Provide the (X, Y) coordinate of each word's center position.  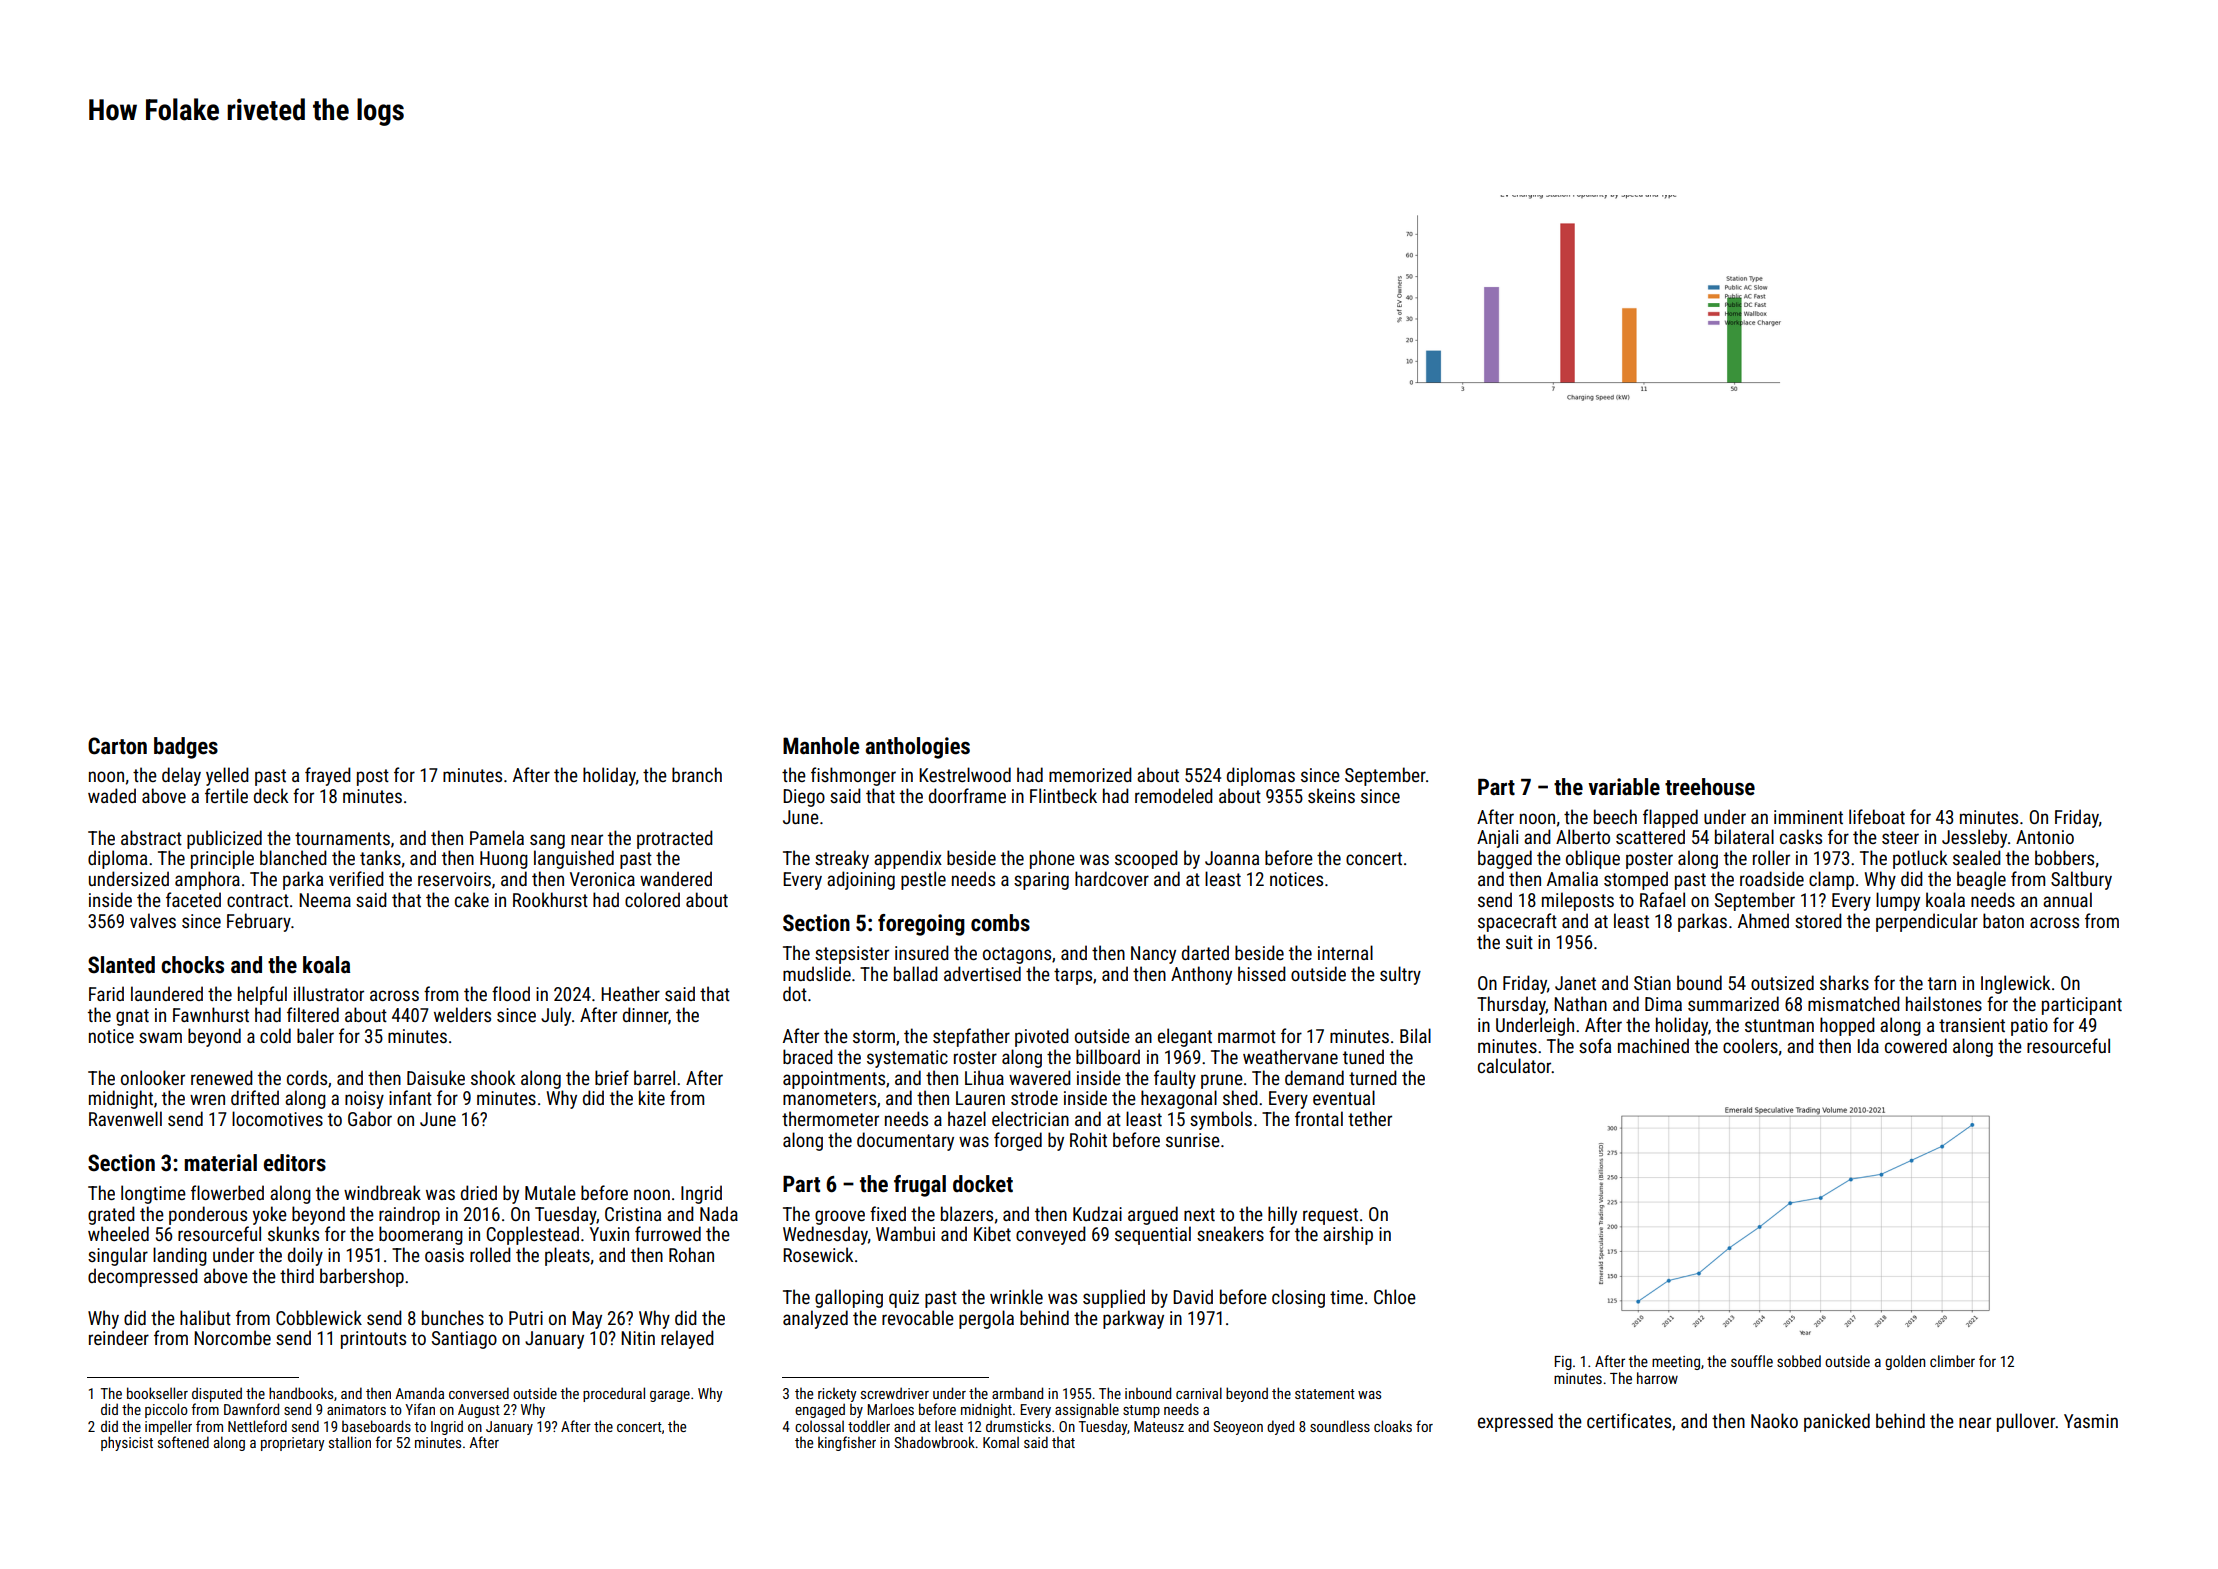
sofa (1595, 1045)
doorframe (967, 795)
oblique (1593, 859)
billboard (1108, 1056)
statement (1325, 1394)
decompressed (143, 1277)
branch (697, 774)
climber (1952, 1361)
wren (207, 1099)
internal (1345, 952)
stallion (350, 1442)
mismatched (1854, 1003)
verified (356, 878)
